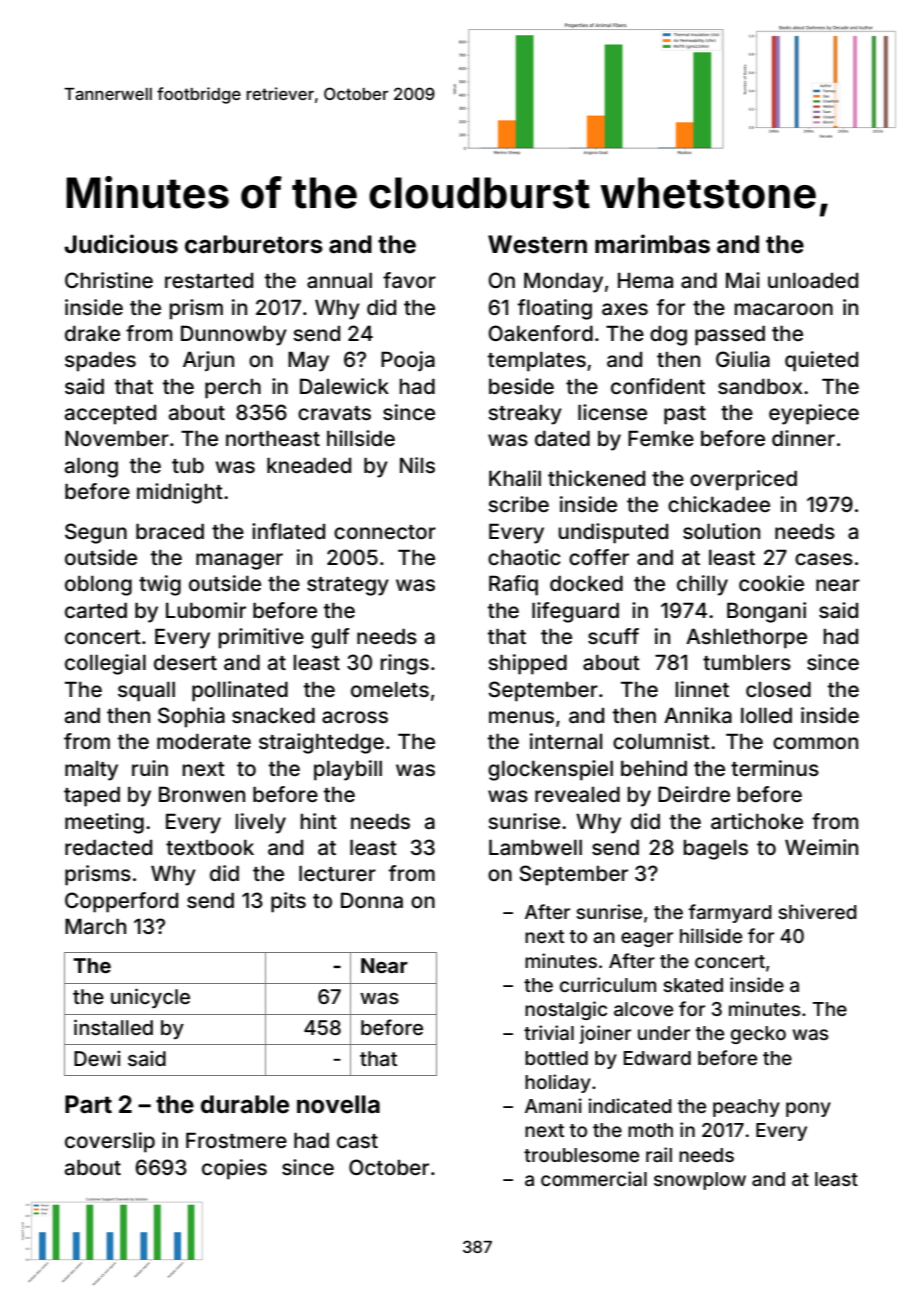 This image has width=924, height=1311. I want to click on Western, so click(537, 244).
